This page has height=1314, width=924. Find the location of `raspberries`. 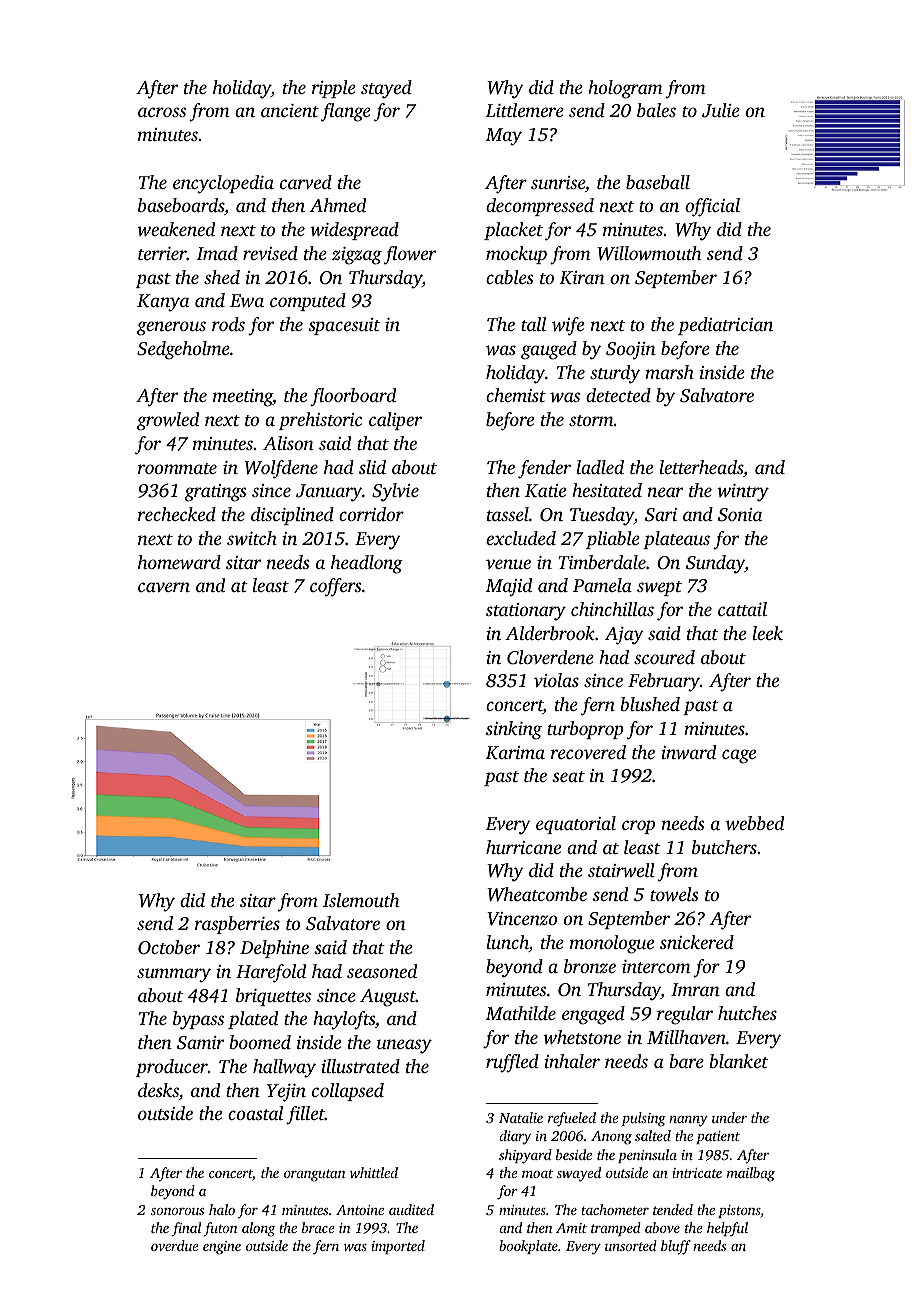

raspberries is located at coordinates (237, 925).
